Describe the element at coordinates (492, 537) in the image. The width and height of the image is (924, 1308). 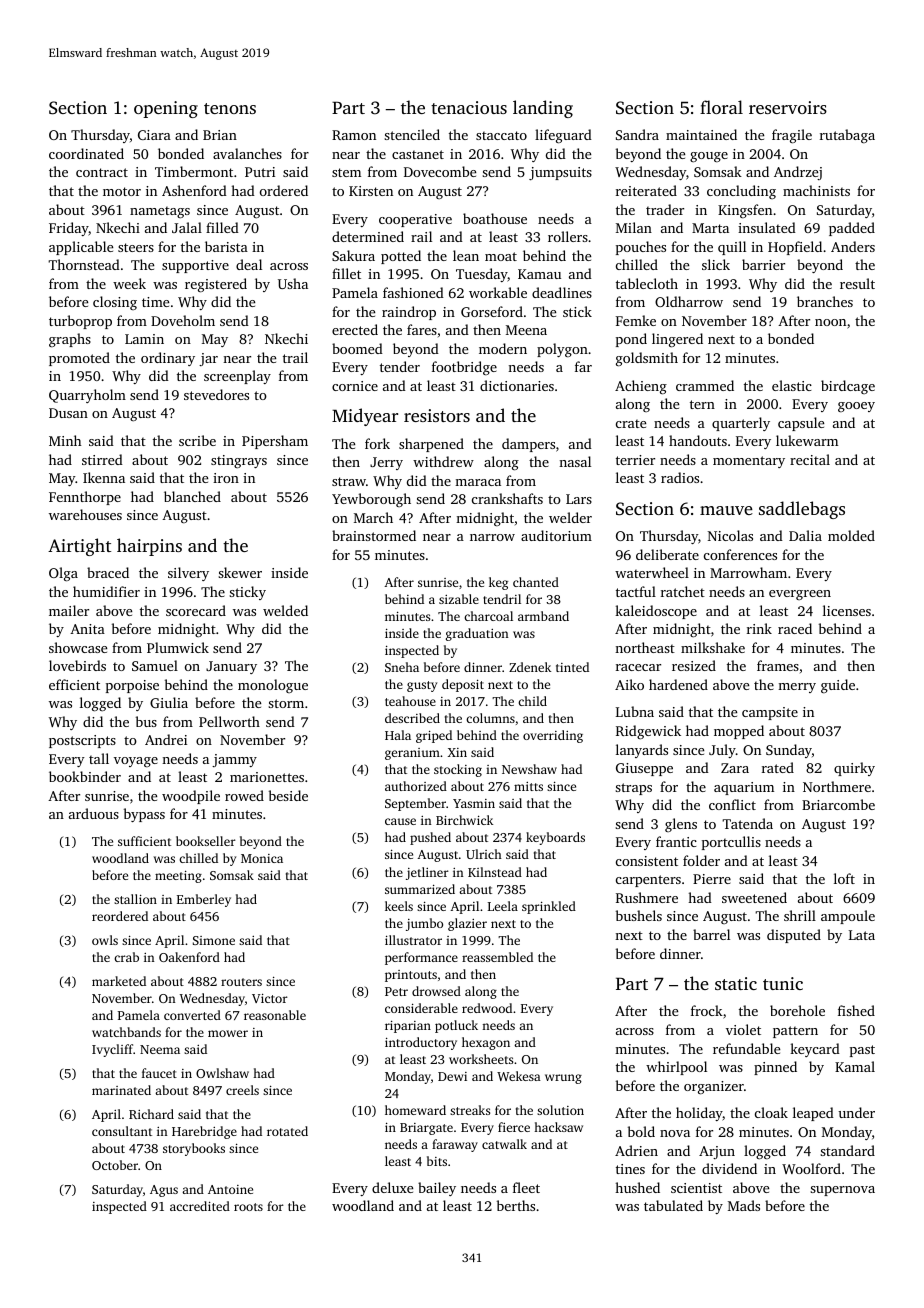
I see `narrow` at that location.
